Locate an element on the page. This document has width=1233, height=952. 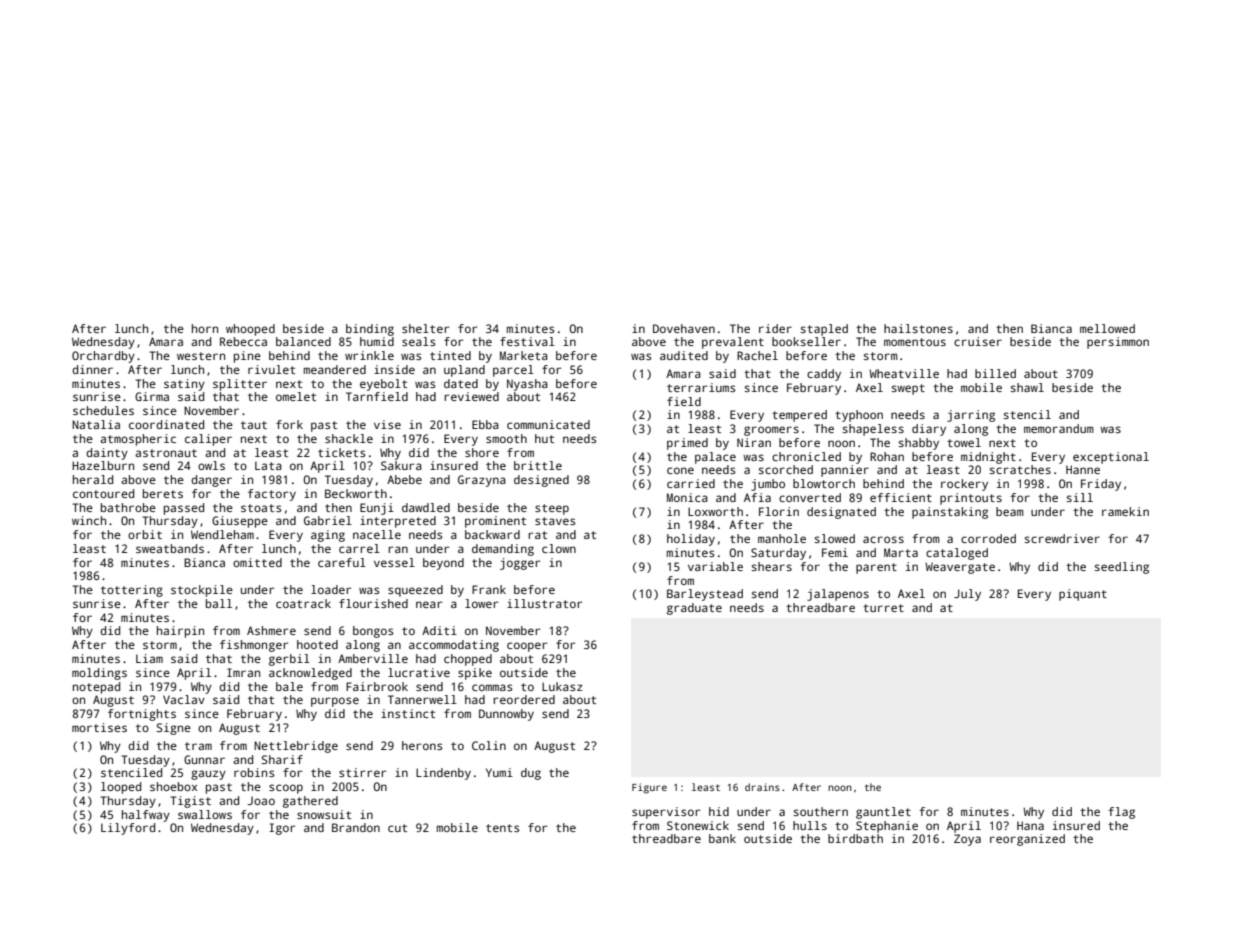
flag is located at coordinates (1121, 813).
